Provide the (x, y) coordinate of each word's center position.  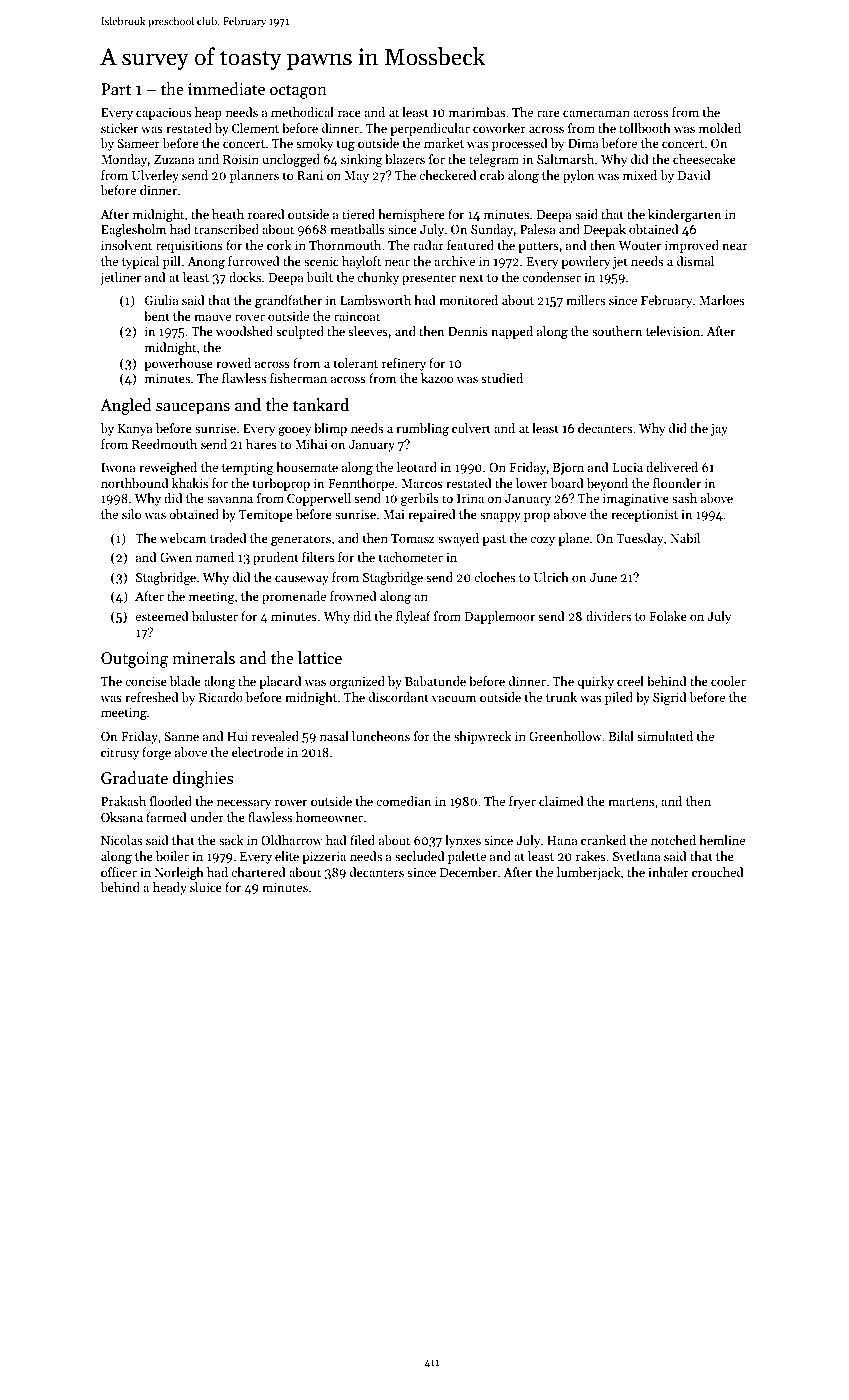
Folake (668, 616)
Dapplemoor (500, 617)
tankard (321, 404)
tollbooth (645, 128)
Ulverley (155, 176)
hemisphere (411, 215)
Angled (126, 406)
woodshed (244, 331)
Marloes (721, 300)
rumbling (422, 429)
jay (719, 430)
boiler (172, 856)
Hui (237, 736)
